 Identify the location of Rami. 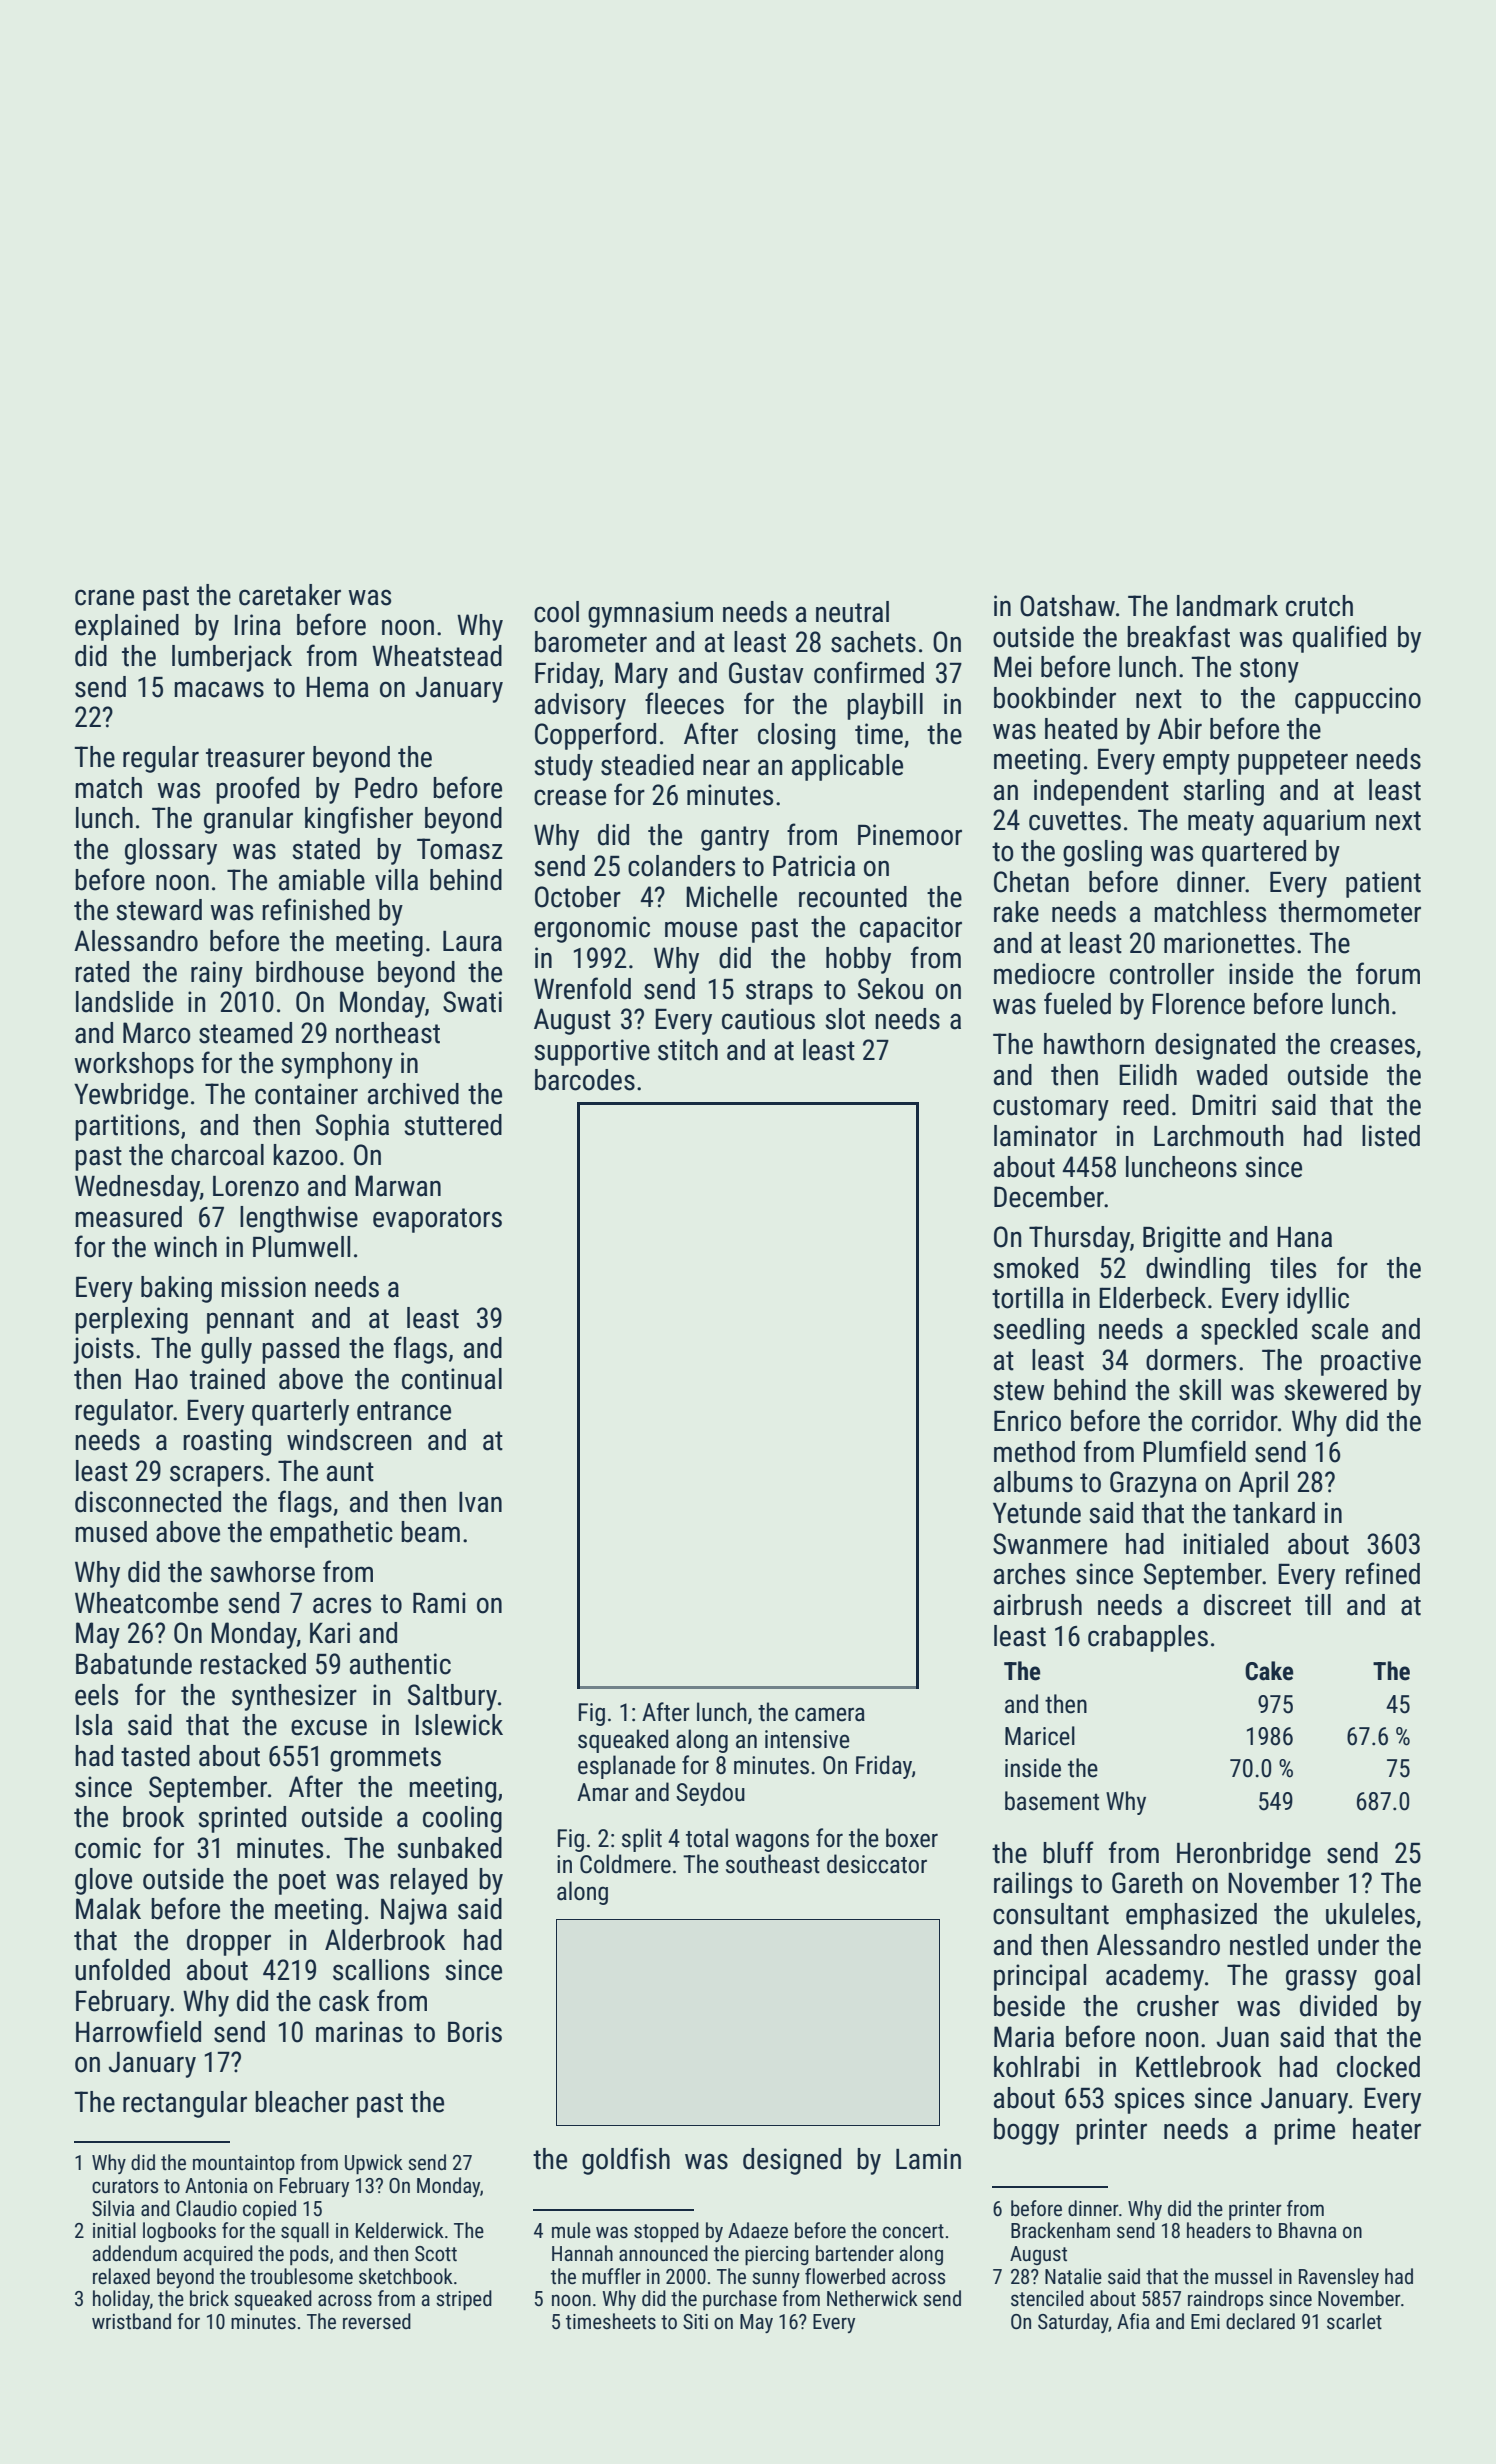
(439, 1603).
